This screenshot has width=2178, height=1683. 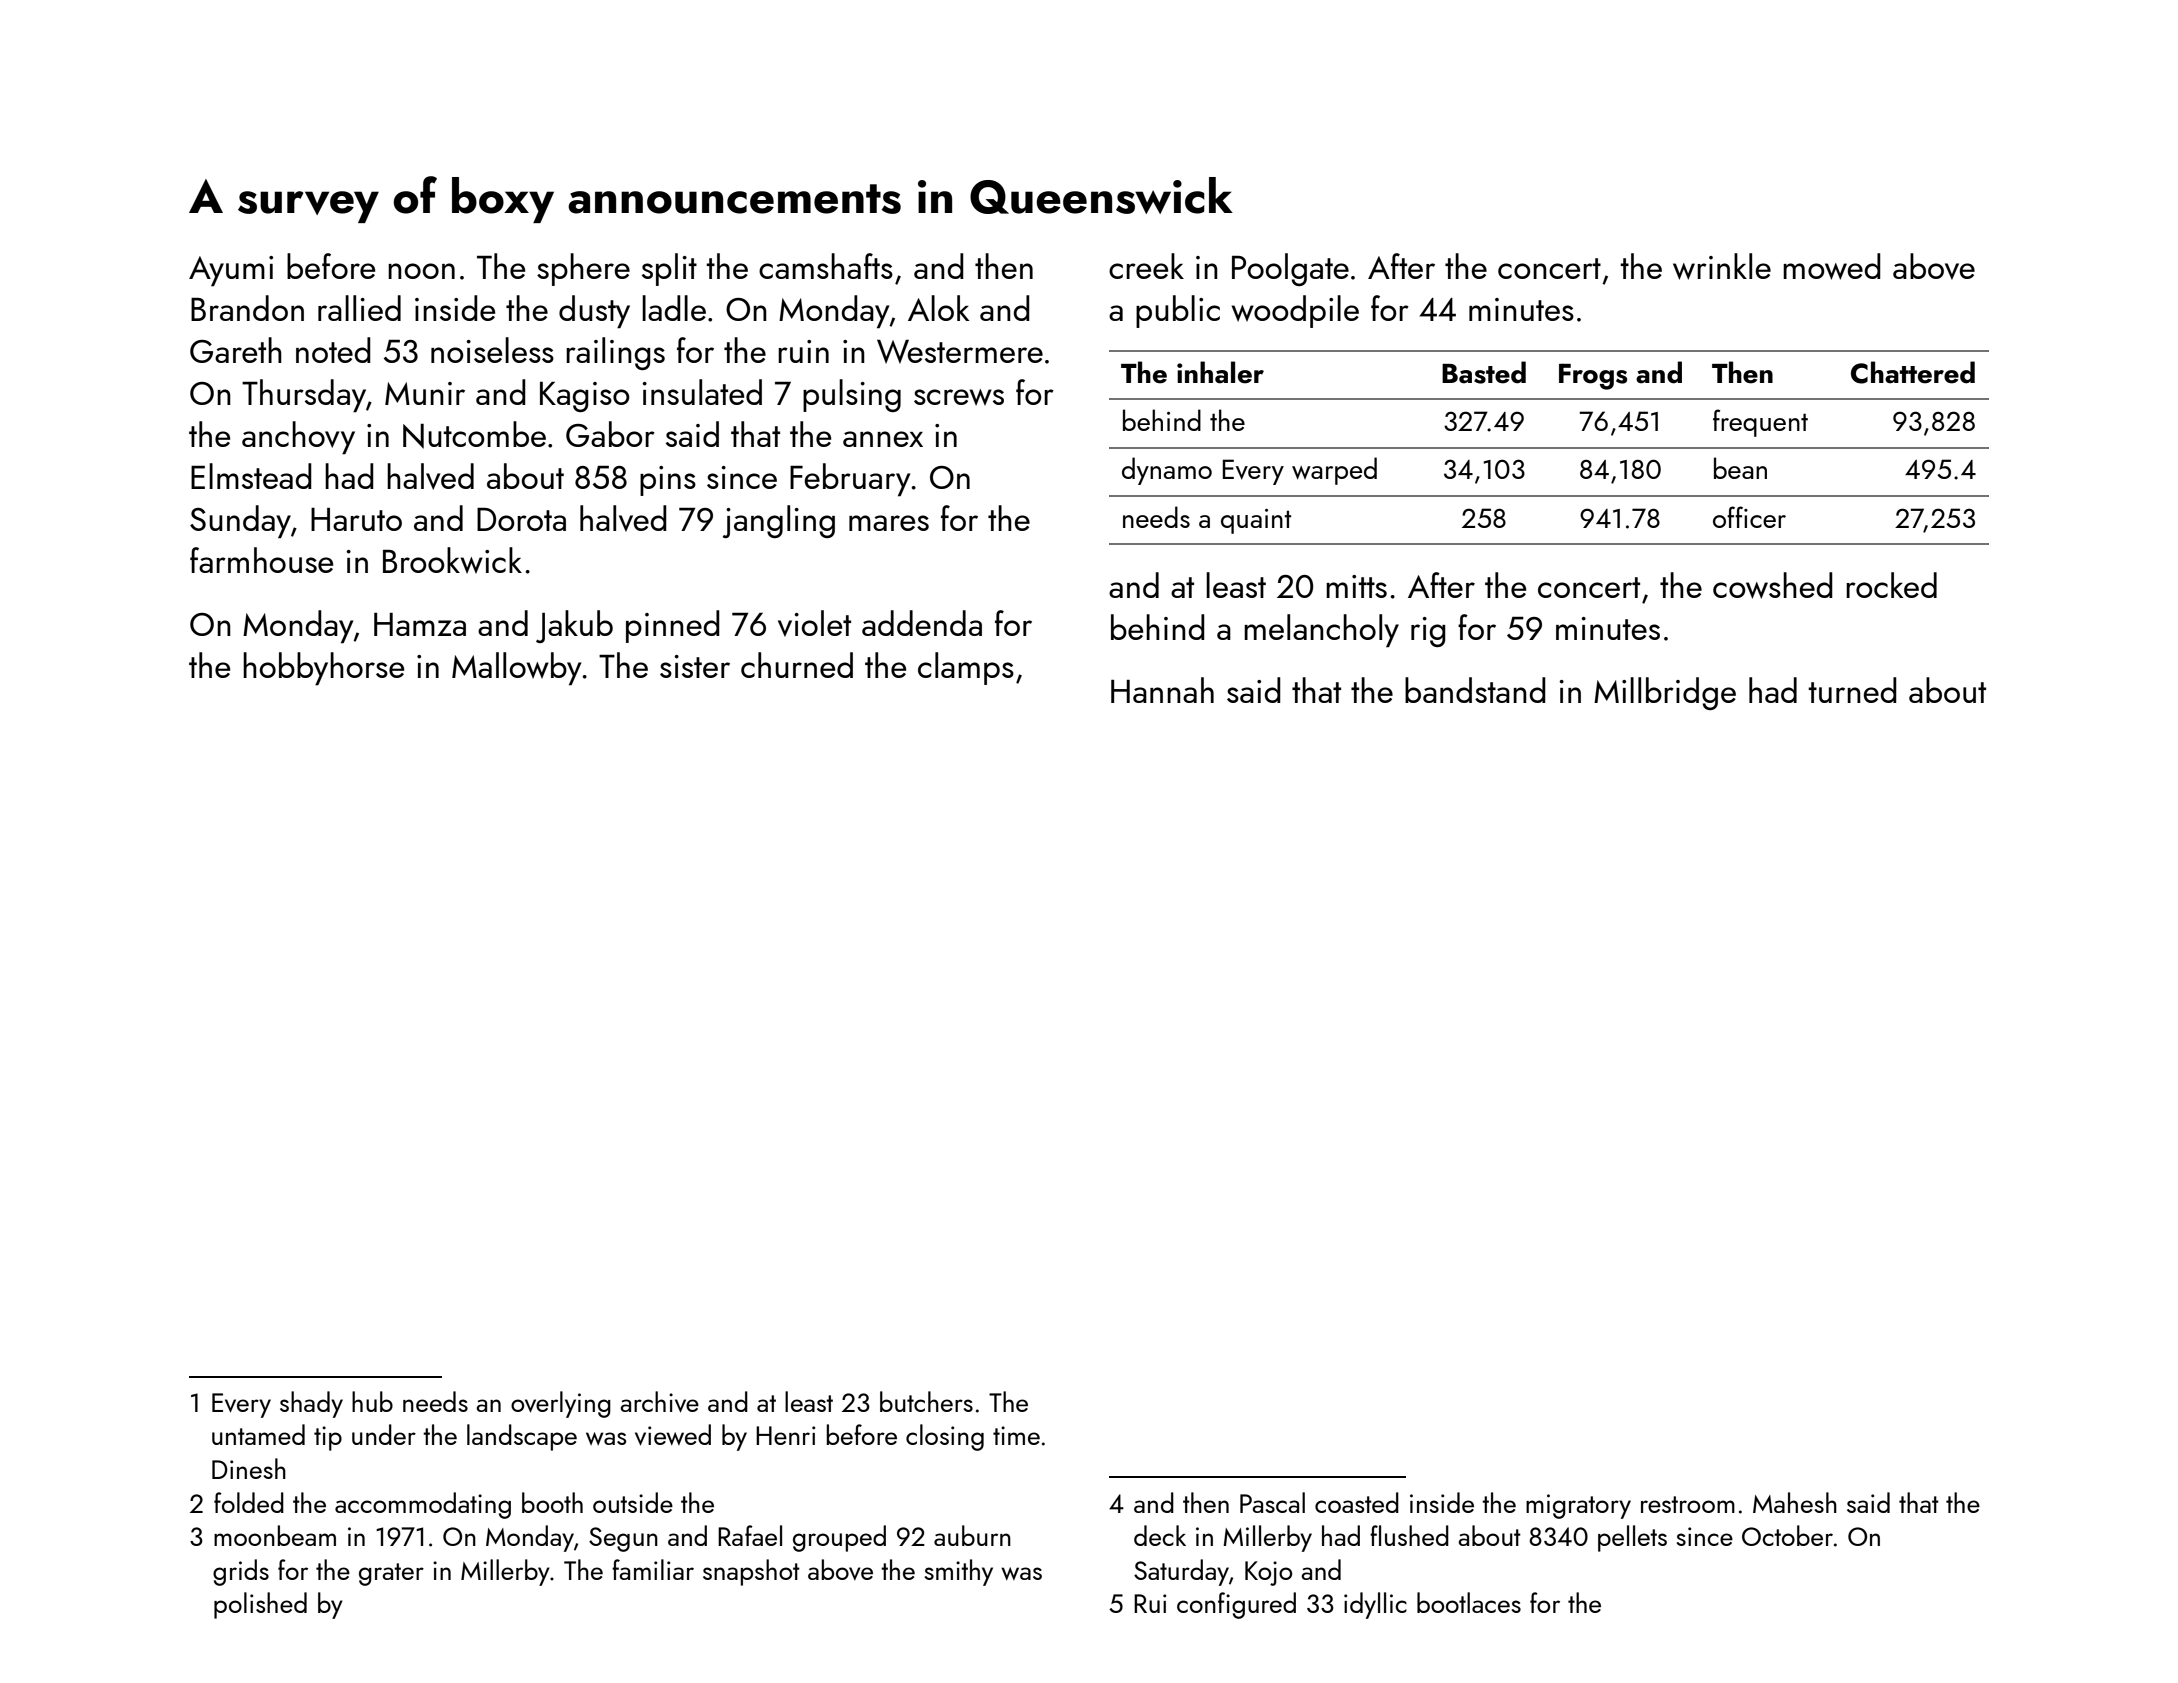 I want to click on insulated, so click(x=702, y=392).
